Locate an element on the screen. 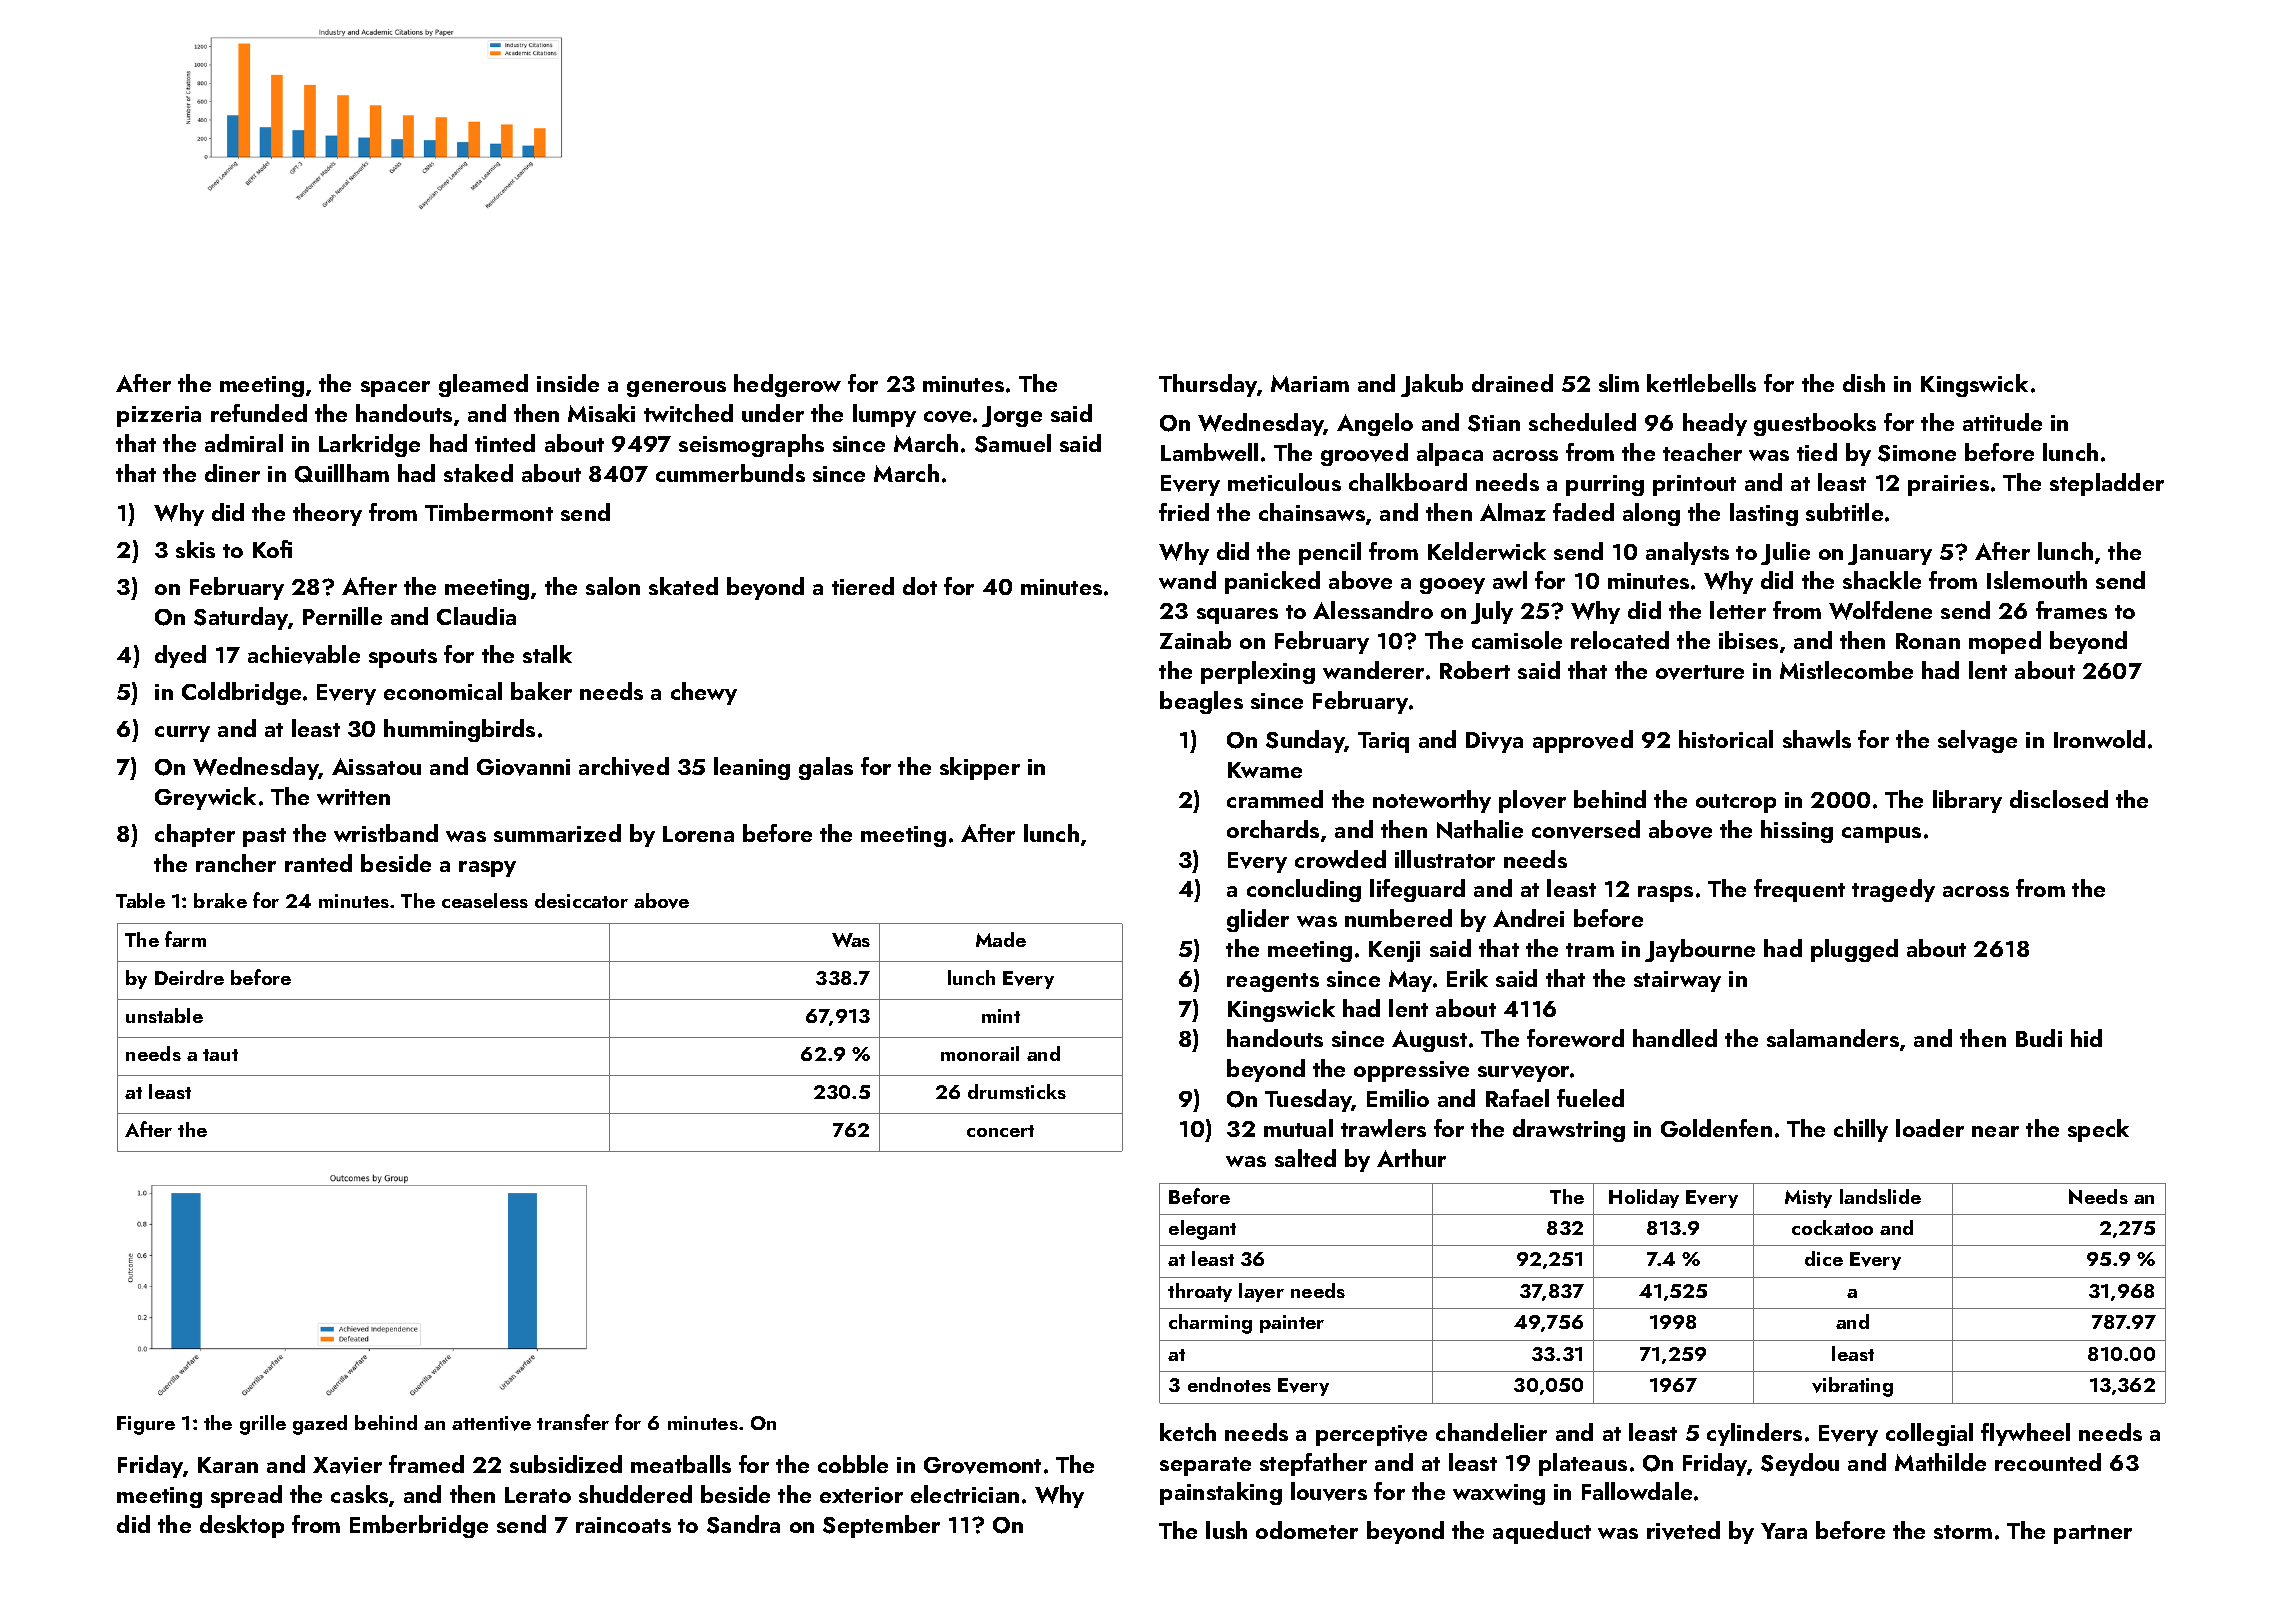 Image resolution: width=2282 pixels, height=1614 pixels. moped is located at coordinates (2005, 642).
